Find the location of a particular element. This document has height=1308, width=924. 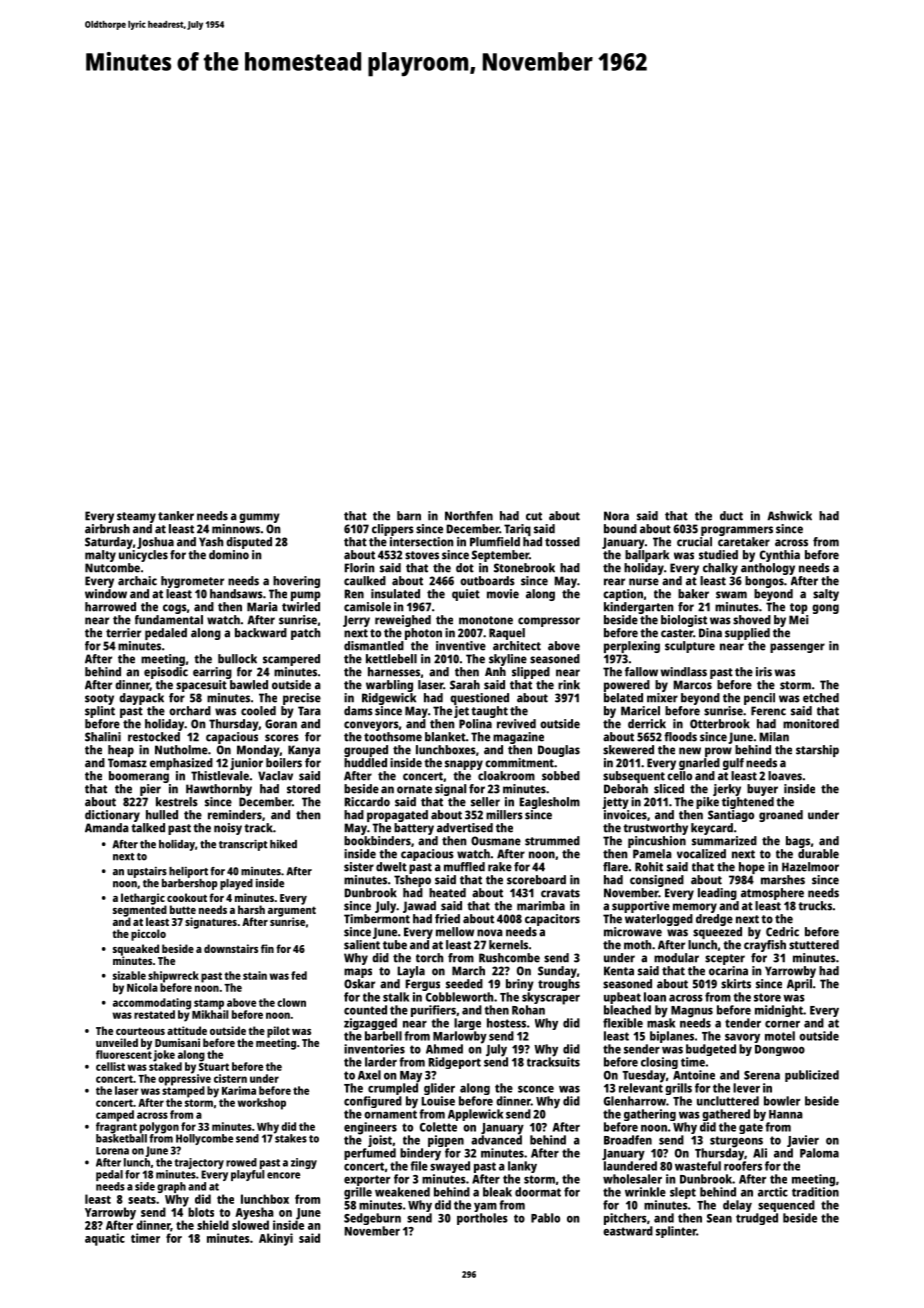

conveyors is located at coordinates (371, 726).
